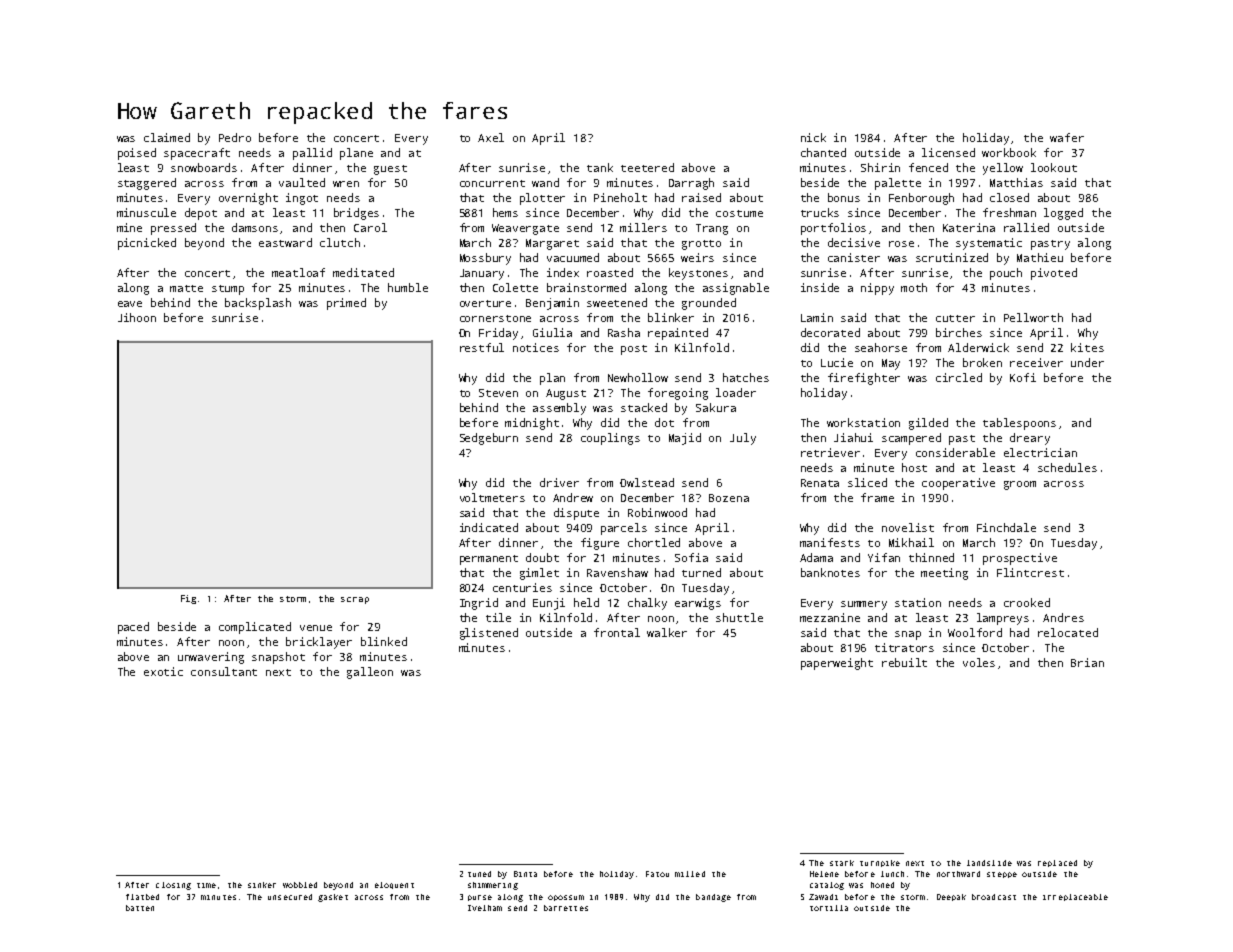  What do you see at coordinates (370, 673) in the image?
I see `galleon` at bounding box center [370, 673].
